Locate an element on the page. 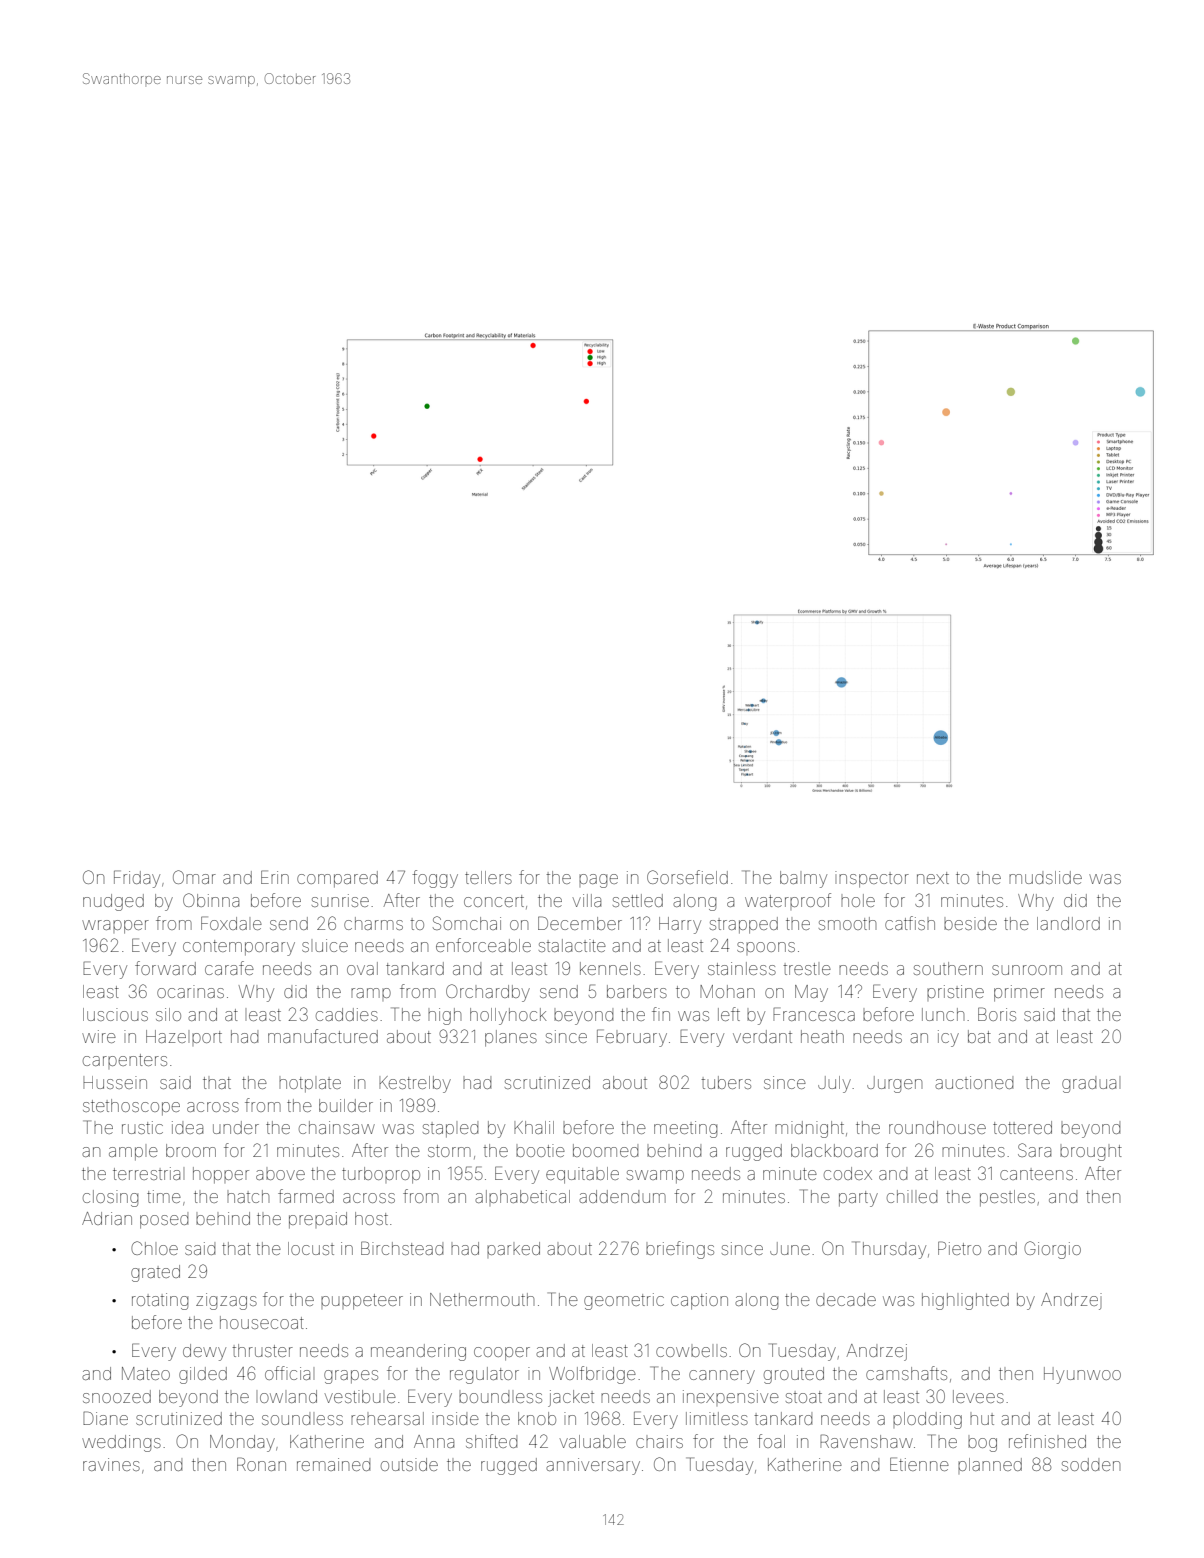  Etienne is located at coordinates (919, 1464).
